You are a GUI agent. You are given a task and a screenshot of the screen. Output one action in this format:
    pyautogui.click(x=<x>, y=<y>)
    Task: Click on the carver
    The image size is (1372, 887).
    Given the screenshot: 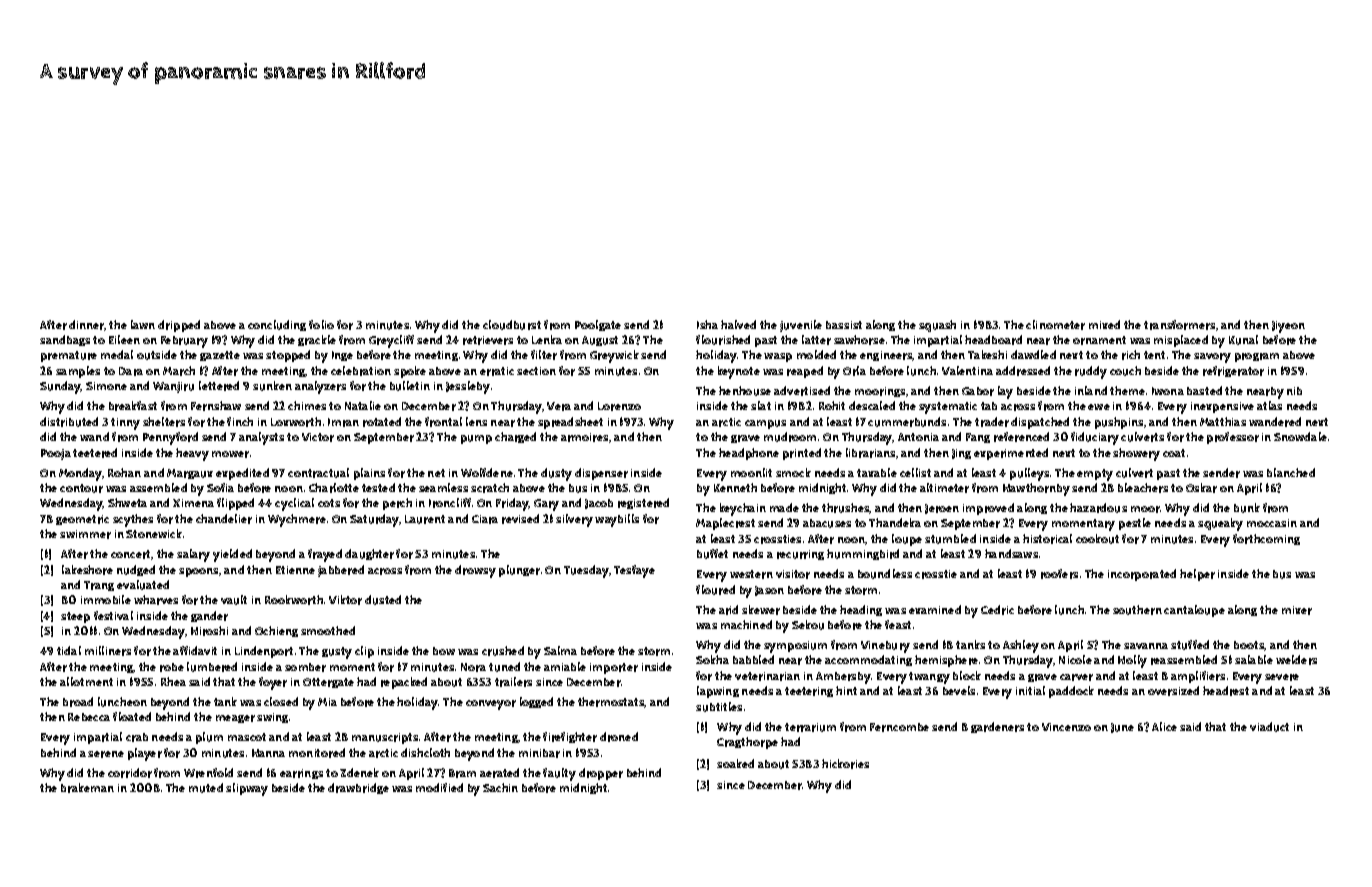 What is the action you would take?
    pyautogui.click(x=1076, y=677)
